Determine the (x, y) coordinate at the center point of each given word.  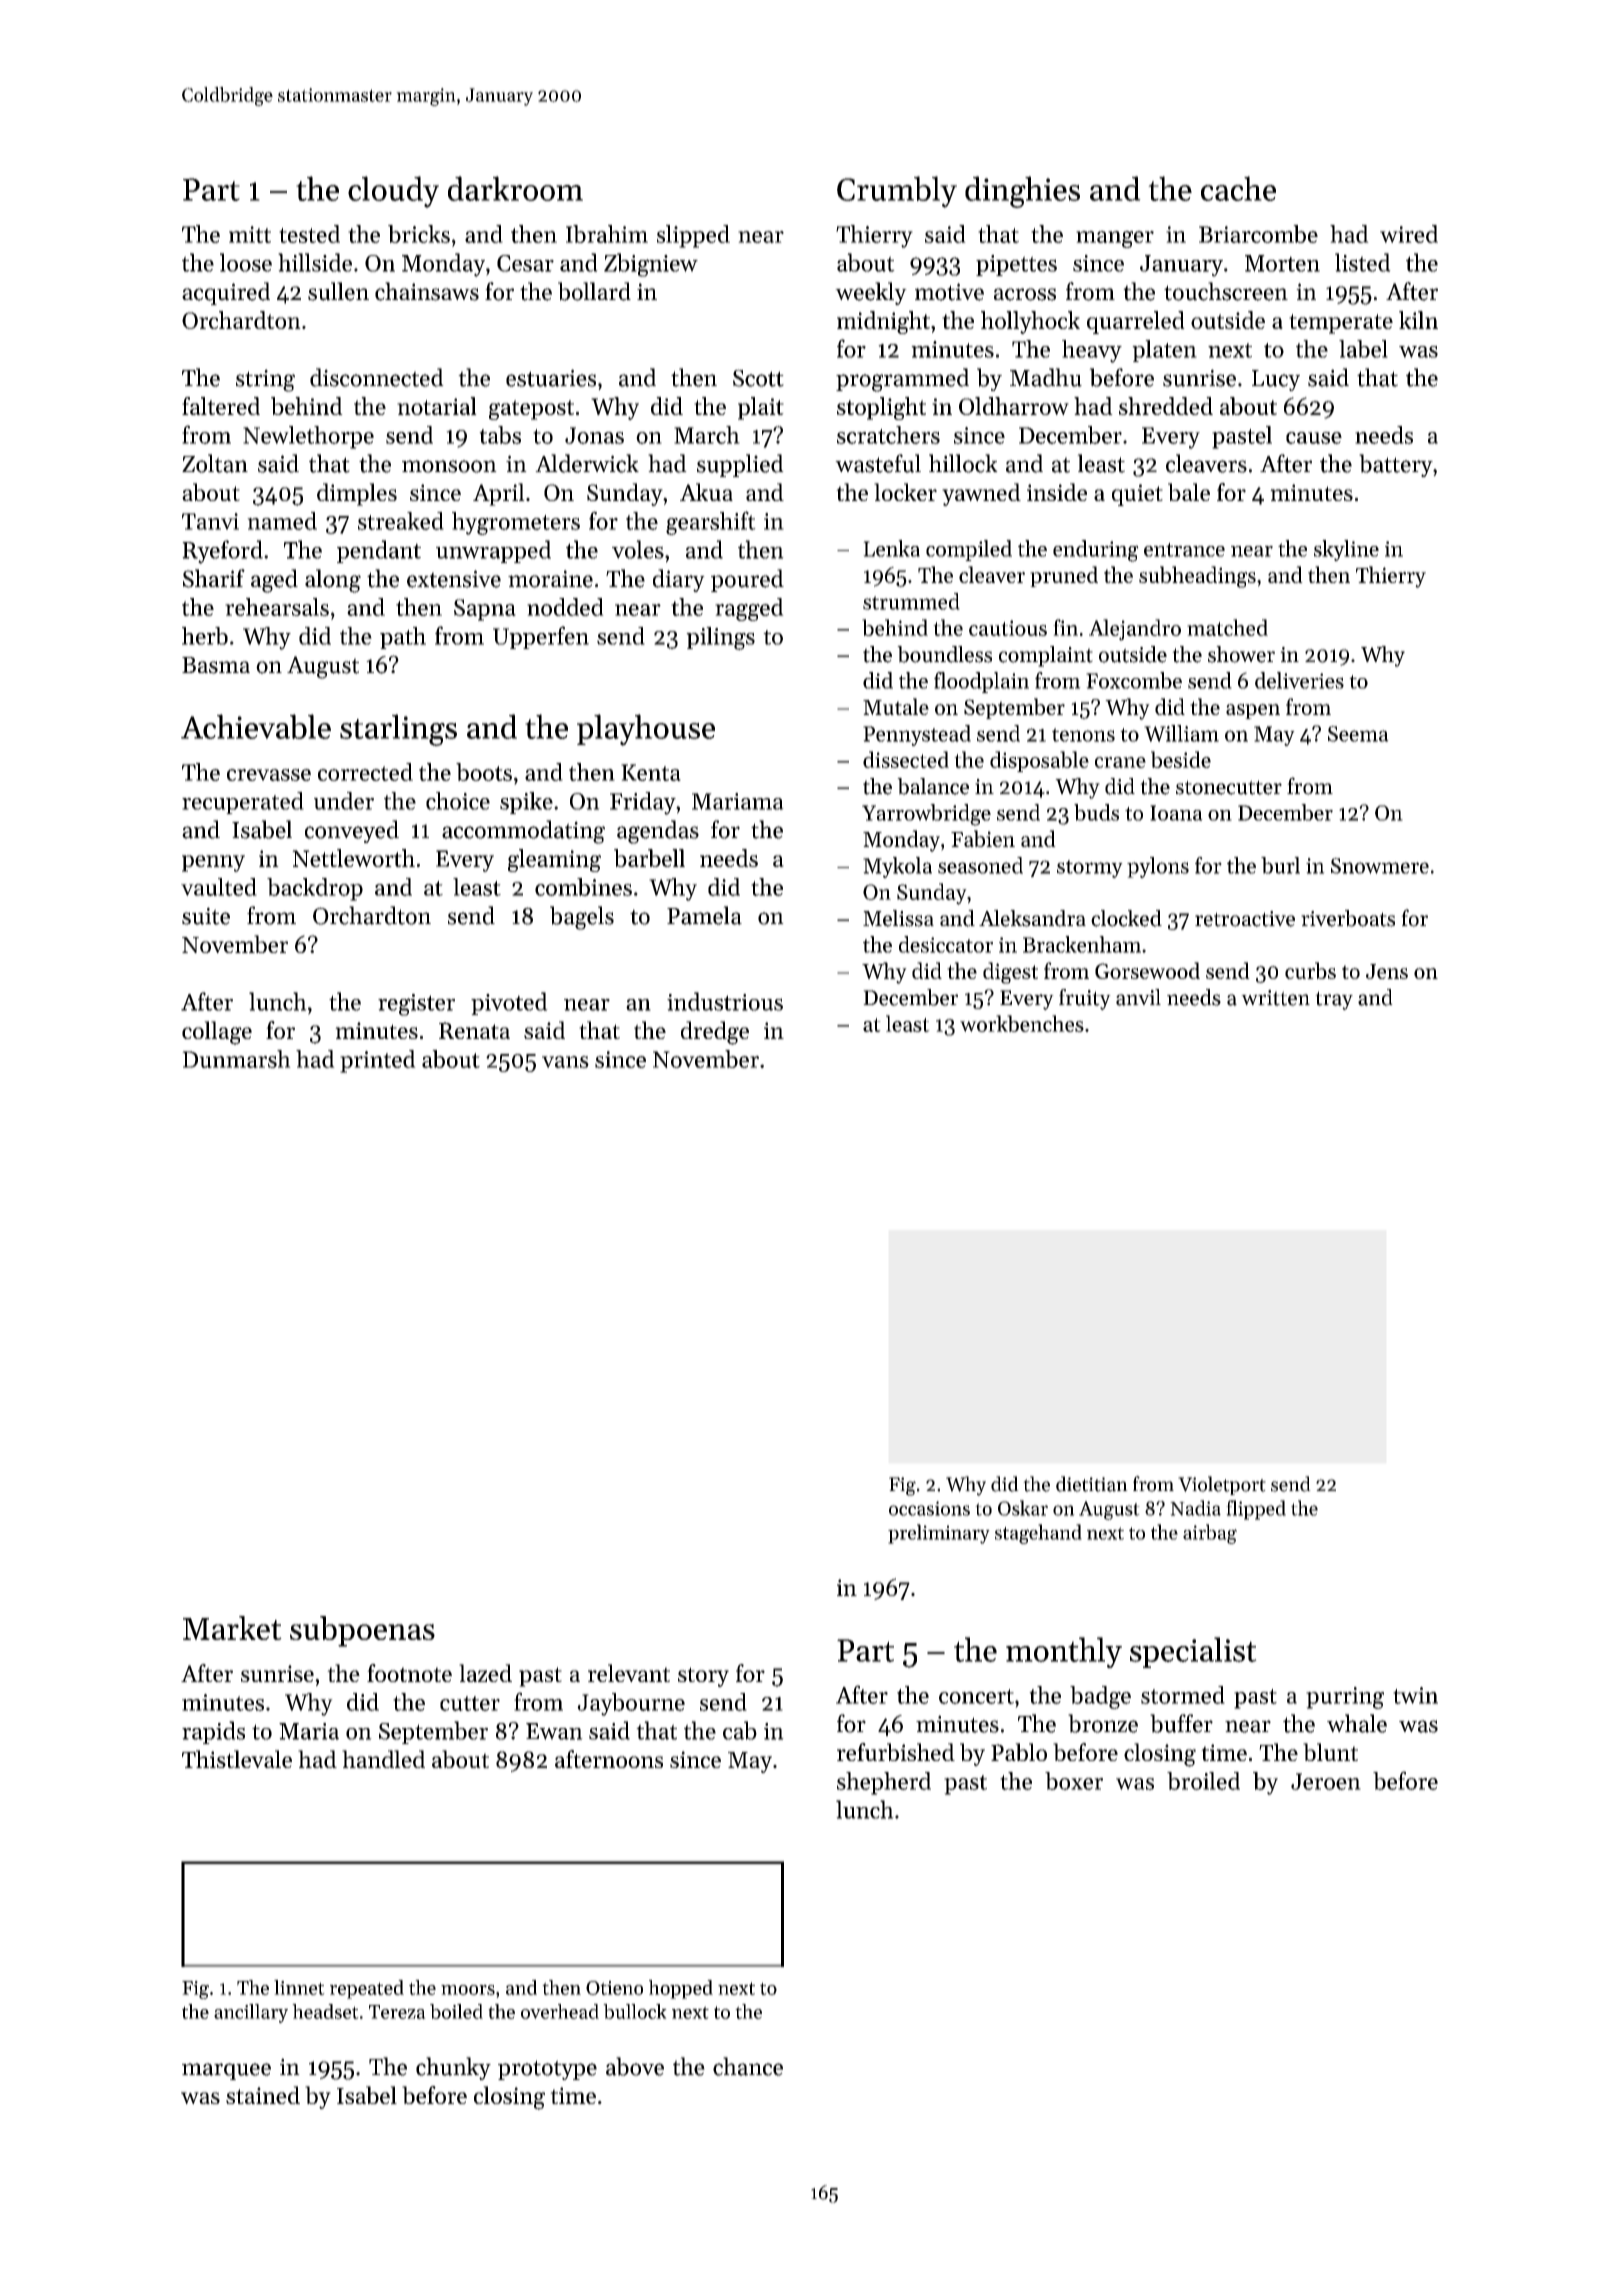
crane (1120, 762)
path (403, 638)
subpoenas (362, 1631)
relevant (629, 1673)
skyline (1346, 550)
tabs (500, 435)
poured (747, 580)
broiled (1203, 1781)
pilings (720, 638)
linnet (299, 1987)
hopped (681, 1989)
